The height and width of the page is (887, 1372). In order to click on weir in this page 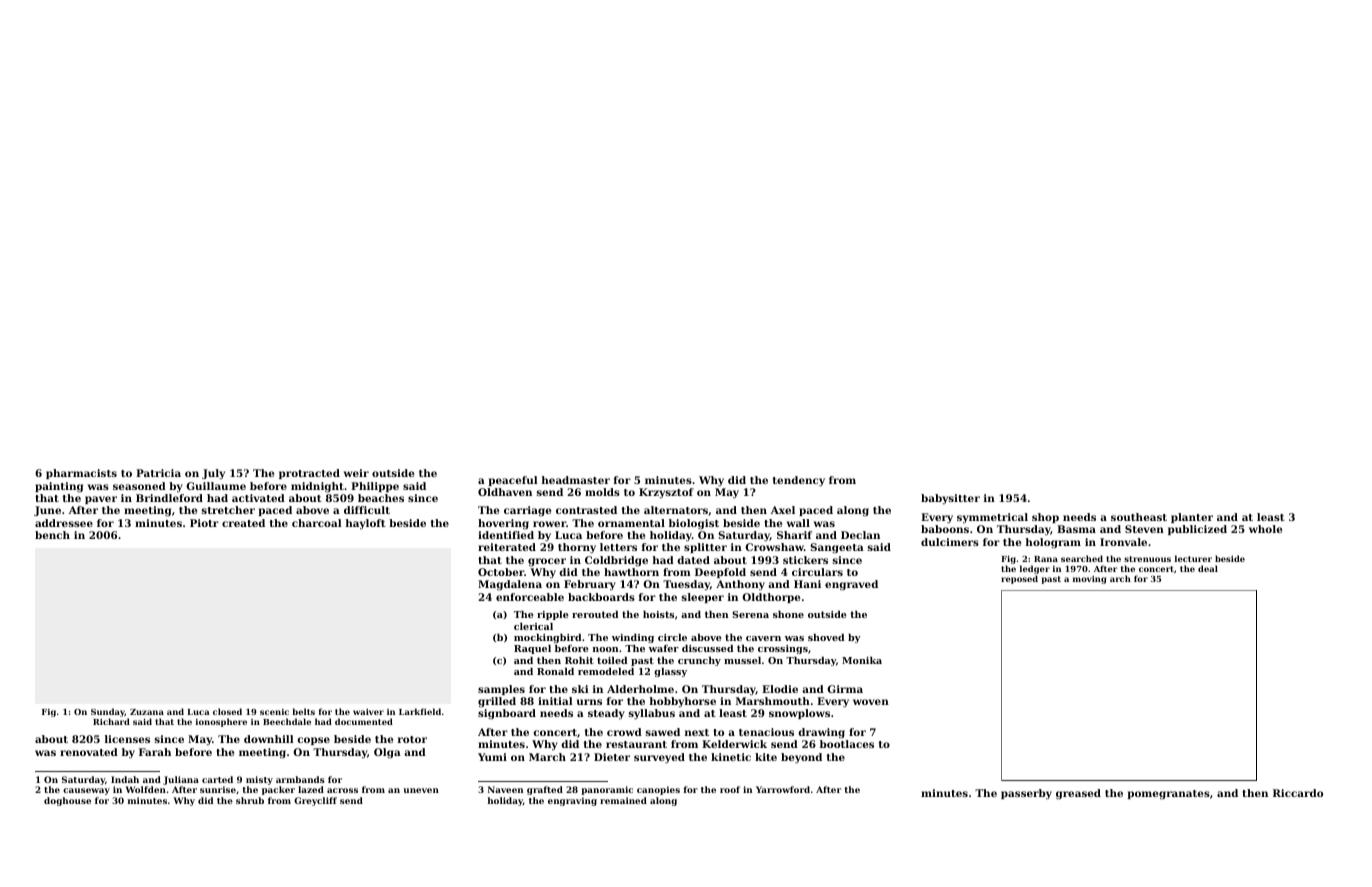, I will do `click(356, 473)`.
